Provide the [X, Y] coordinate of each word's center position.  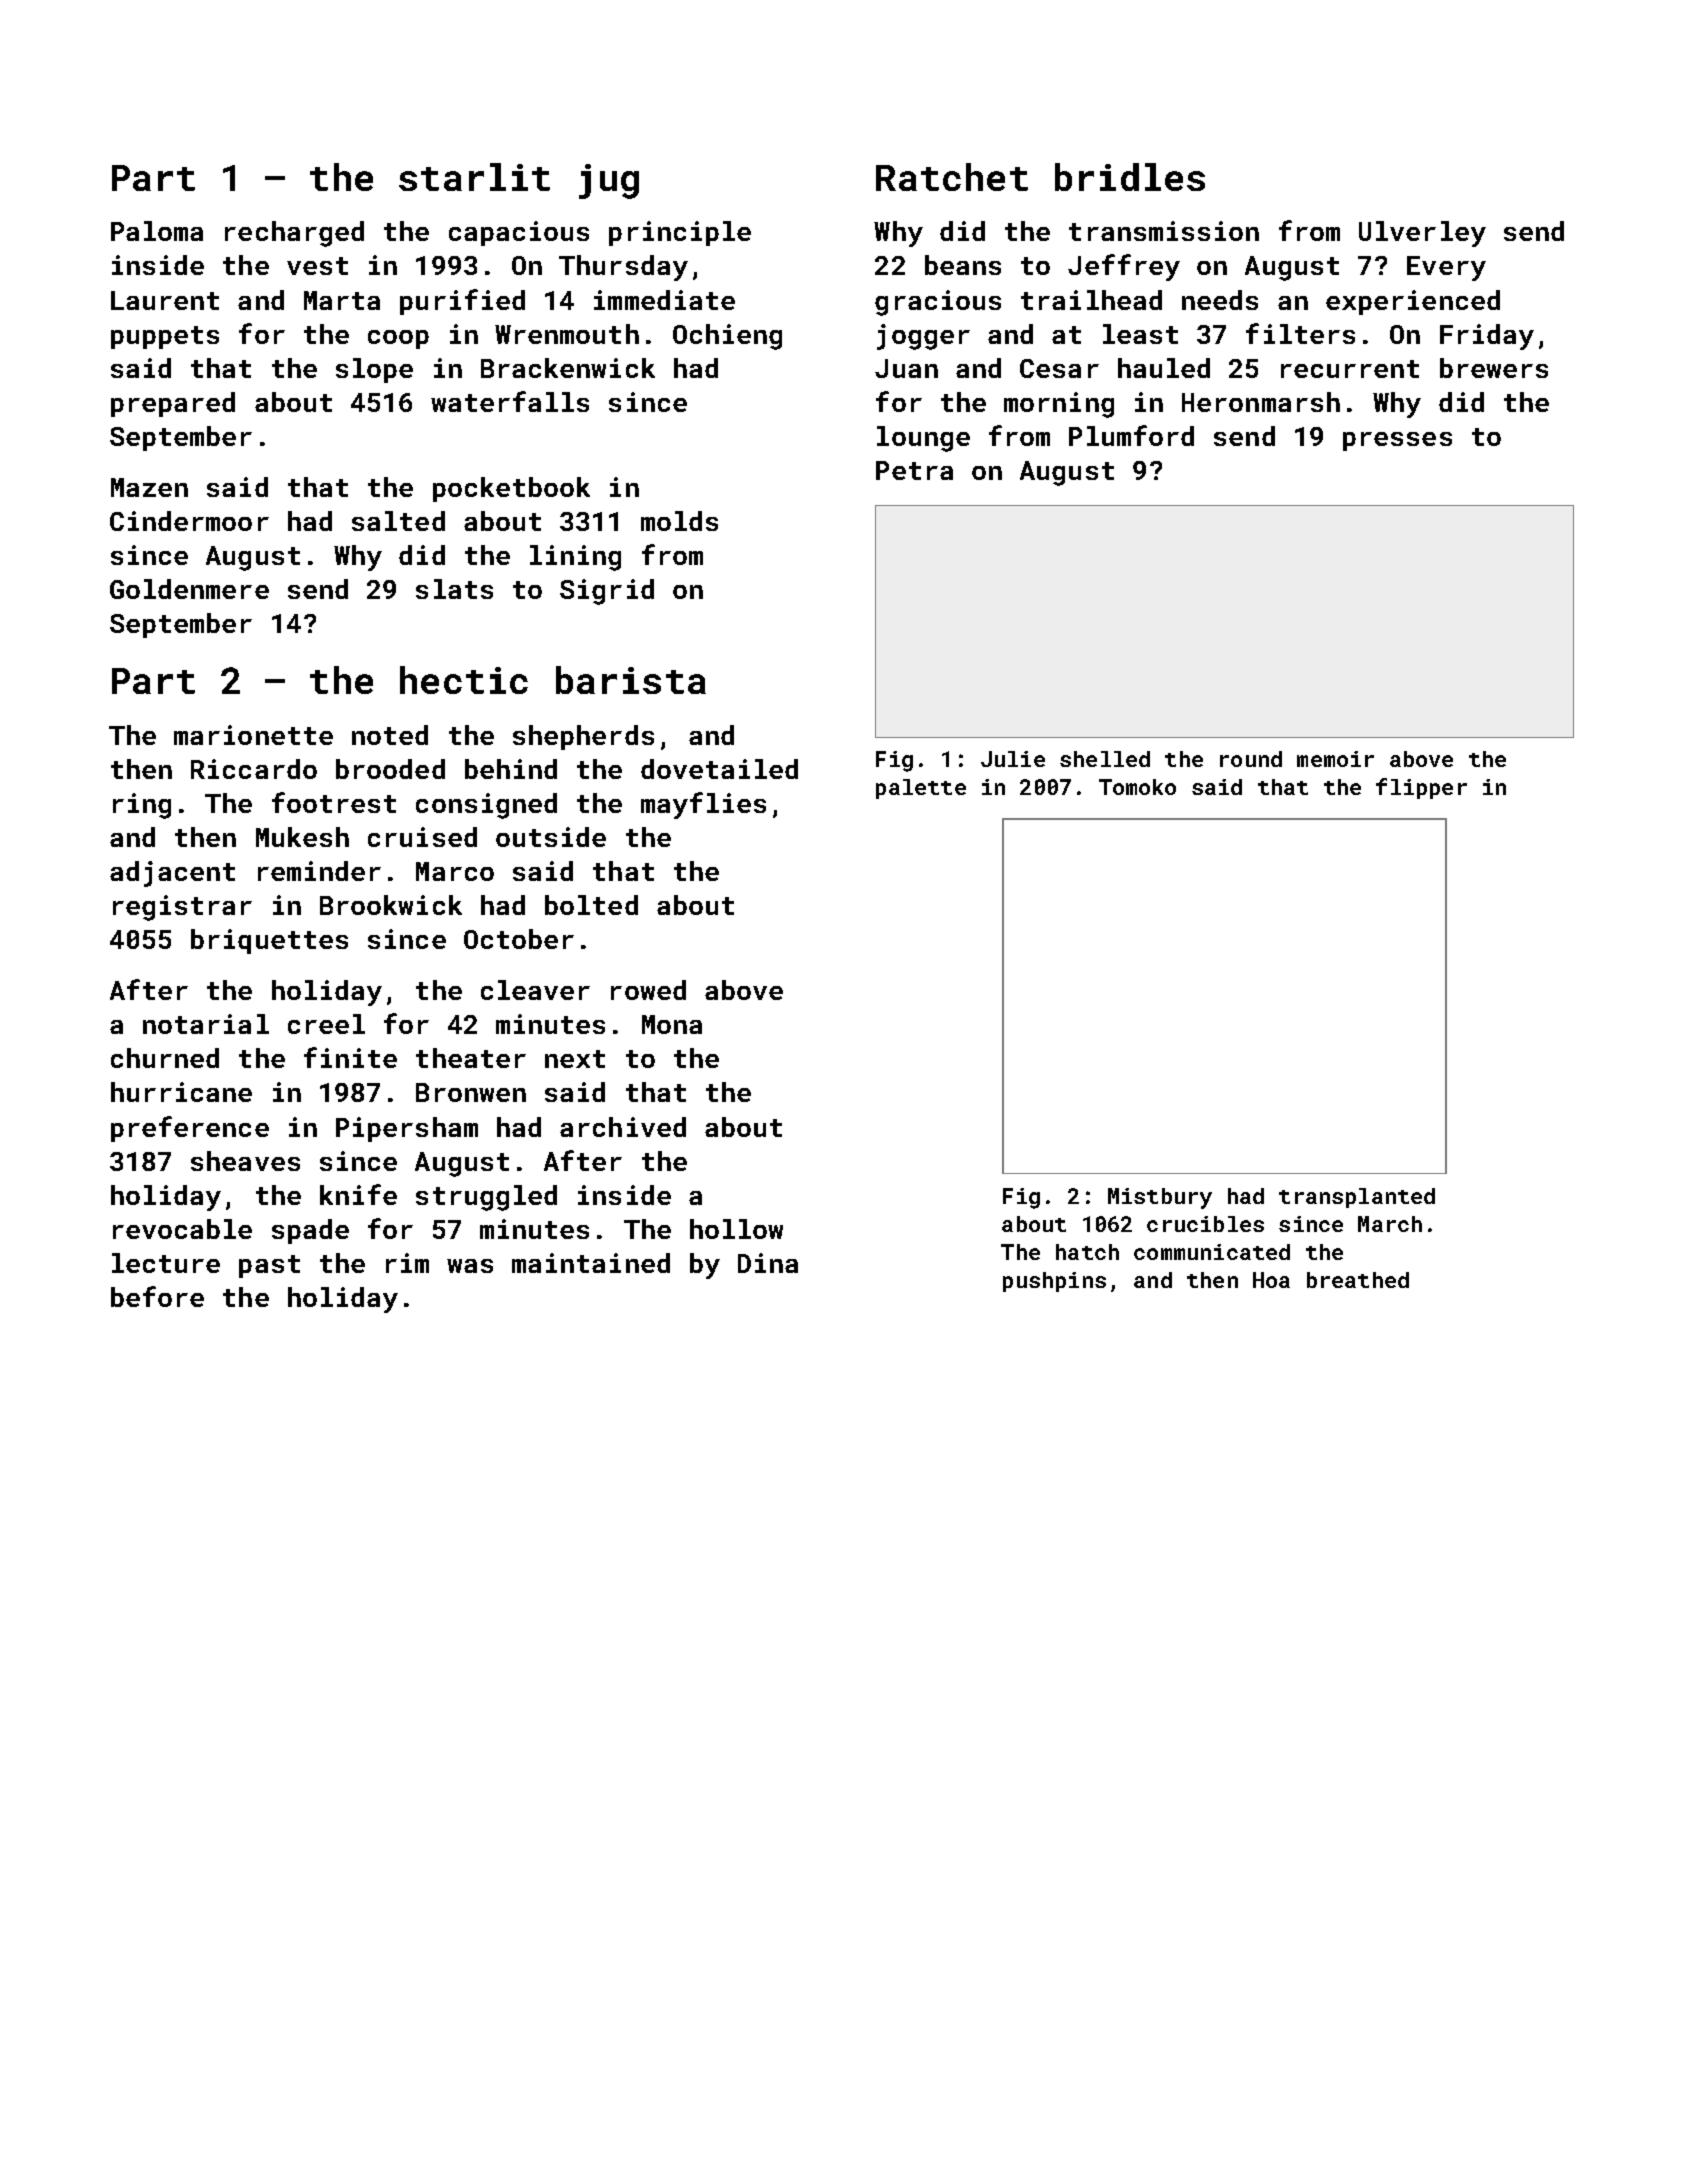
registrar [182, 908]
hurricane [181, 1092]
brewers [1494, 368]
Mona [672, 1024]
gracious [938, 303]
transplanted [1357, 1198]
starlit [474, 177]
